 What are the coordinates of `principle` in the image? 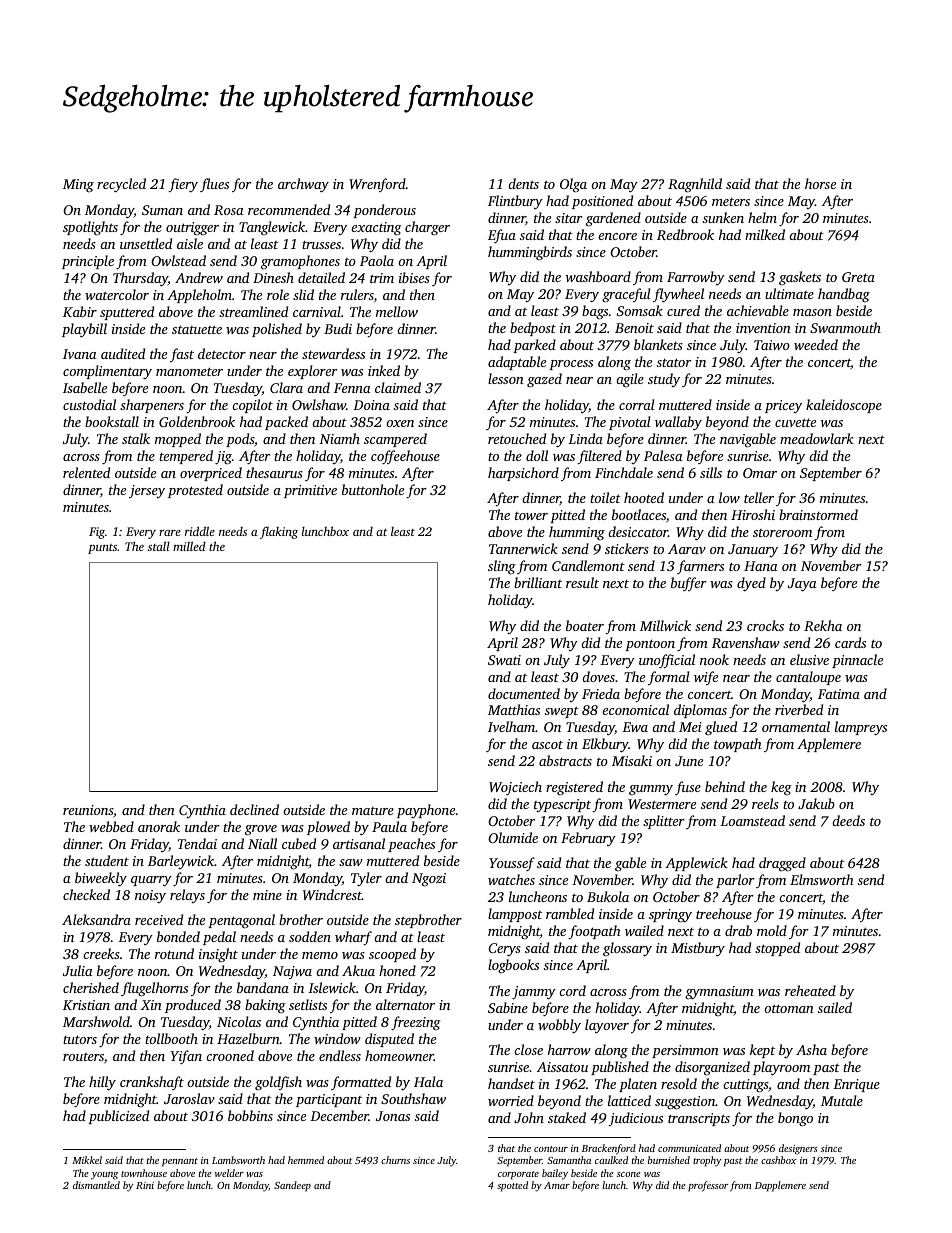 It's located at (88, 262).
